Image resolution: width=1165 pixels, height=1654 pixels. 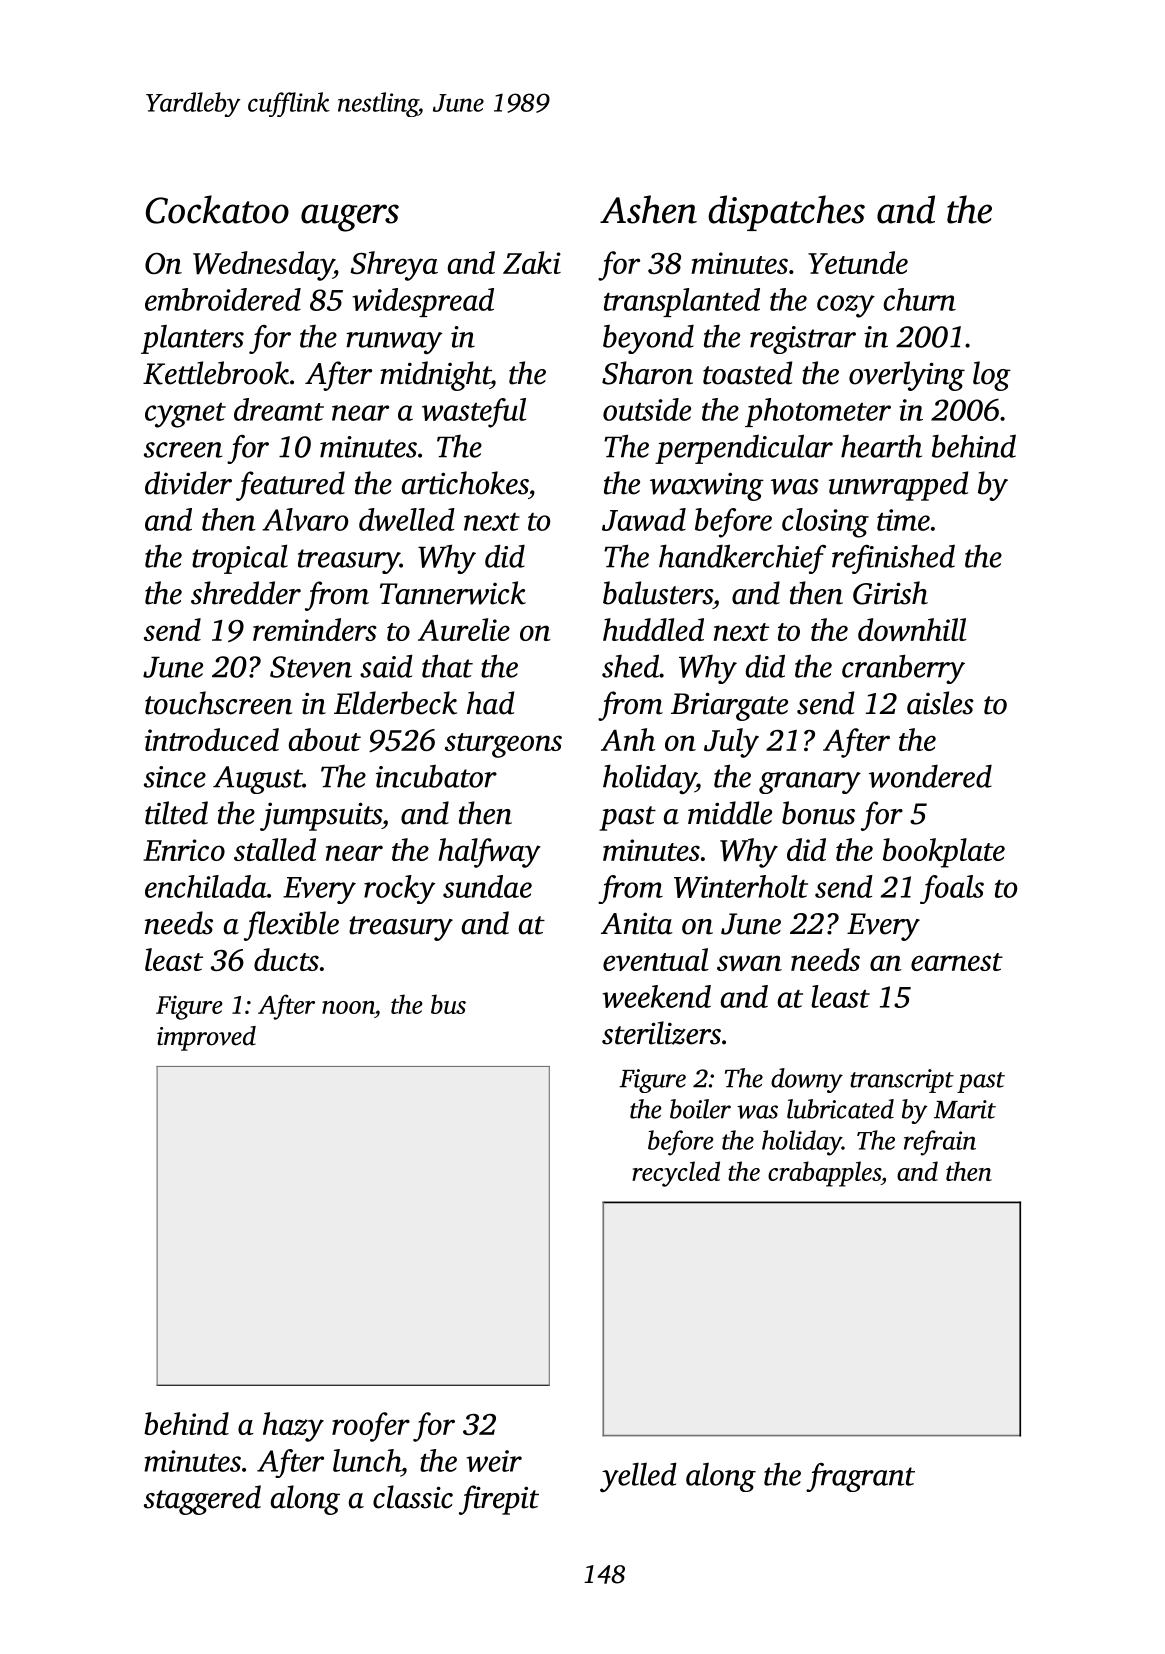 What do you see at coordinates (423, 302) in the screenshot?
I see `widespread` at bounding box center [423, 302].
